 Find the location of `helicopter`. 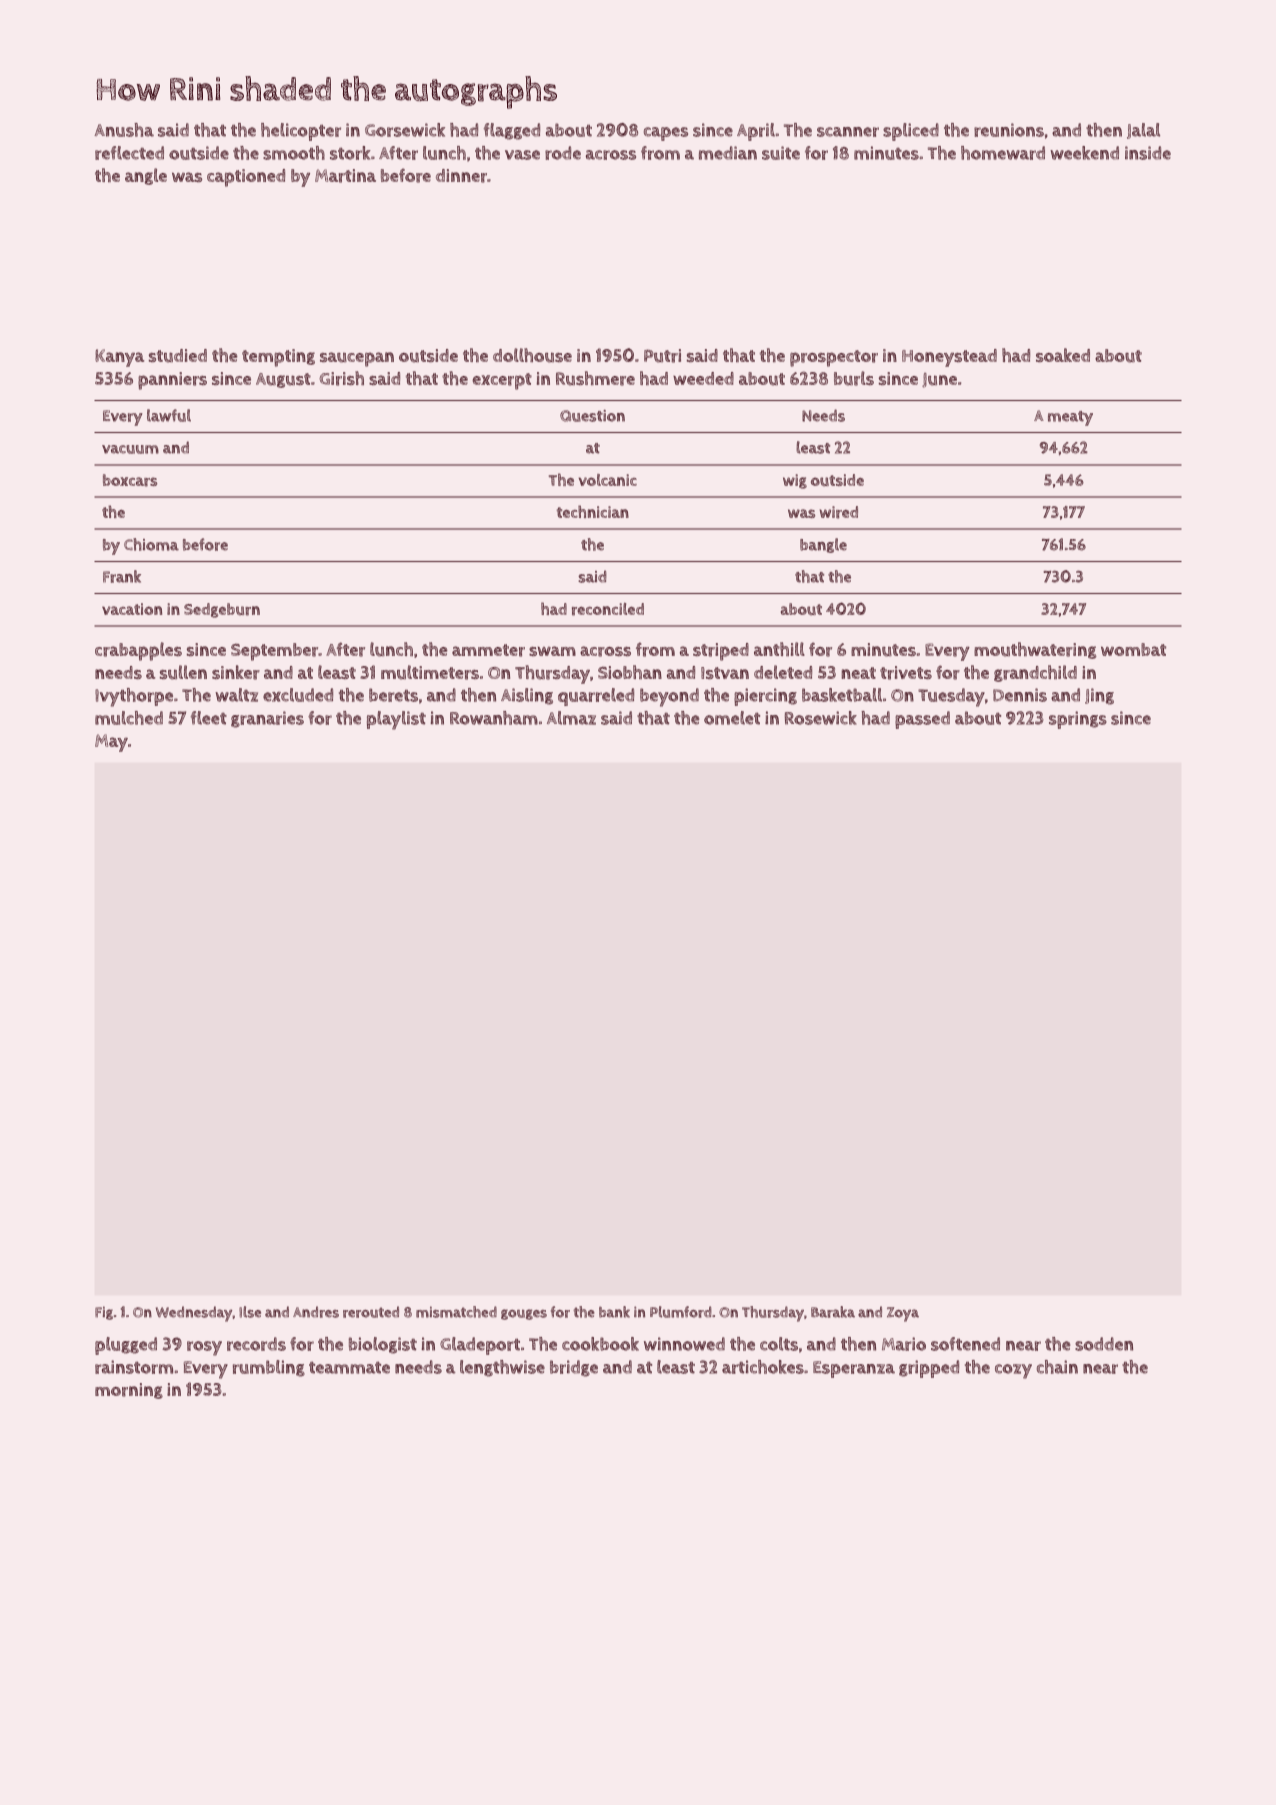

helicopter is located at coordinates (301, 132).
